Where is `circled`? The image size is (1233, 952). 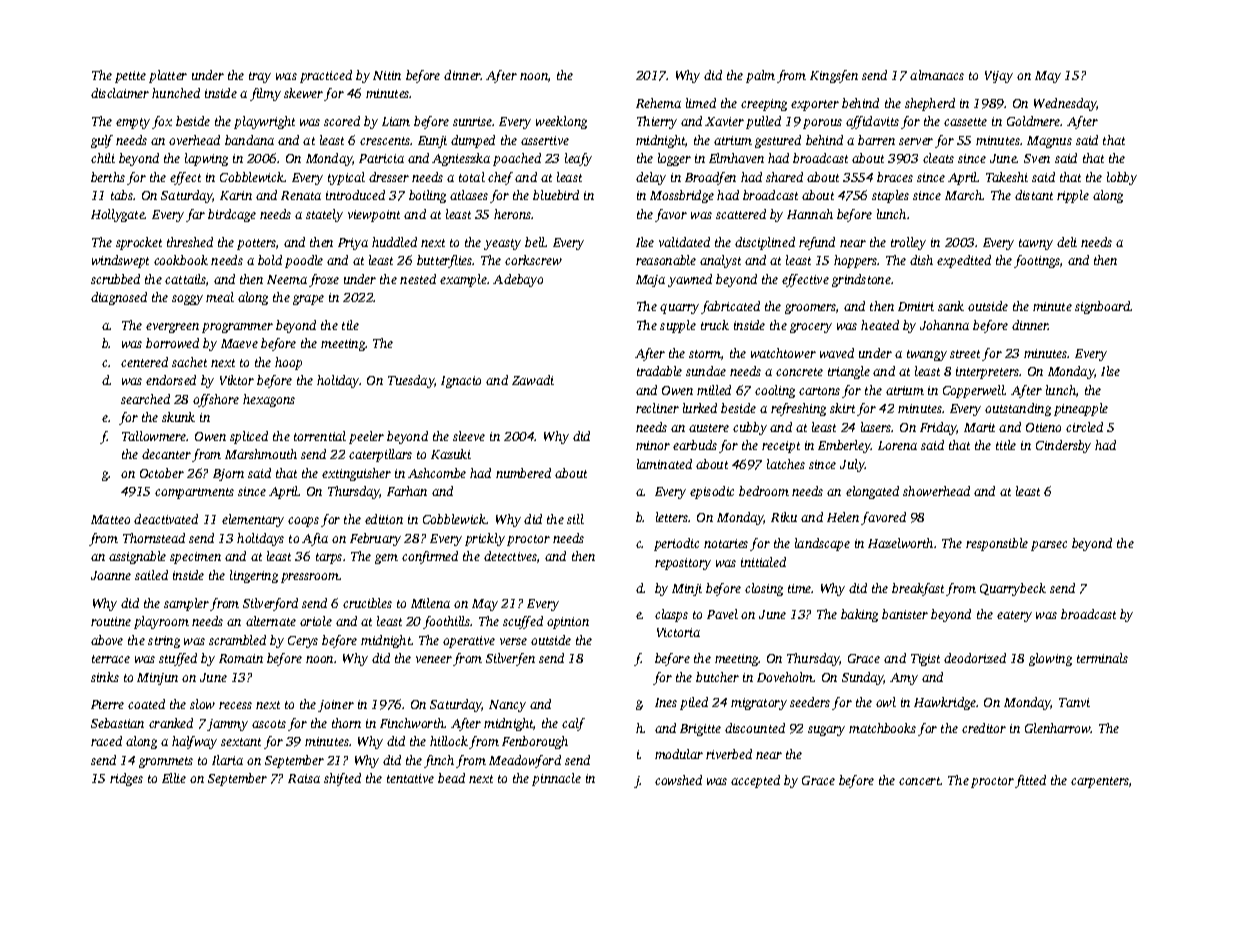
circled is located at coordinates (1084, 427).
